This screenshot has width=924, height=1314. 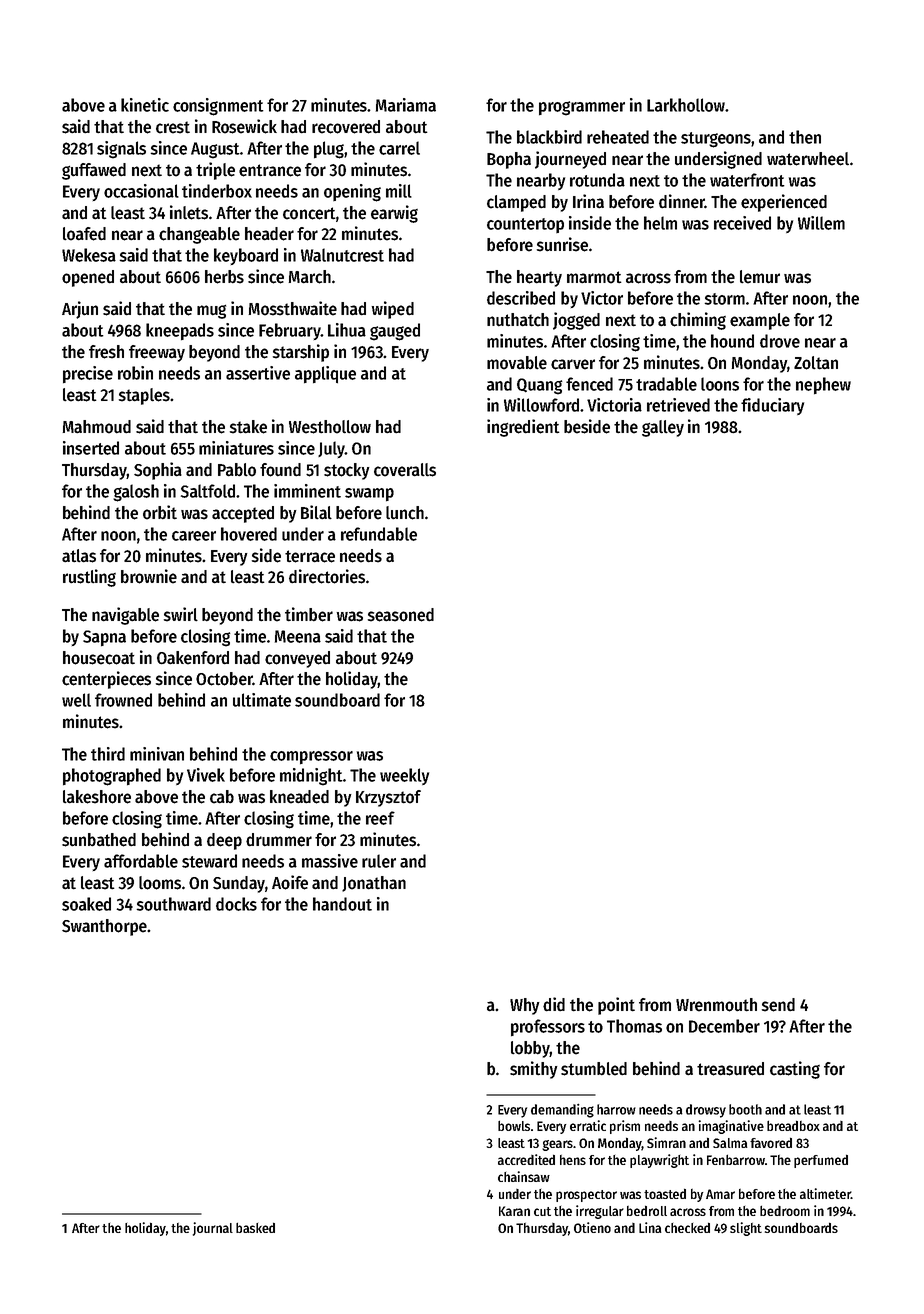 What do you see at coordinates (404, 776) in the screenshot?
I see `weekly` at bounding box center [404, 776].
